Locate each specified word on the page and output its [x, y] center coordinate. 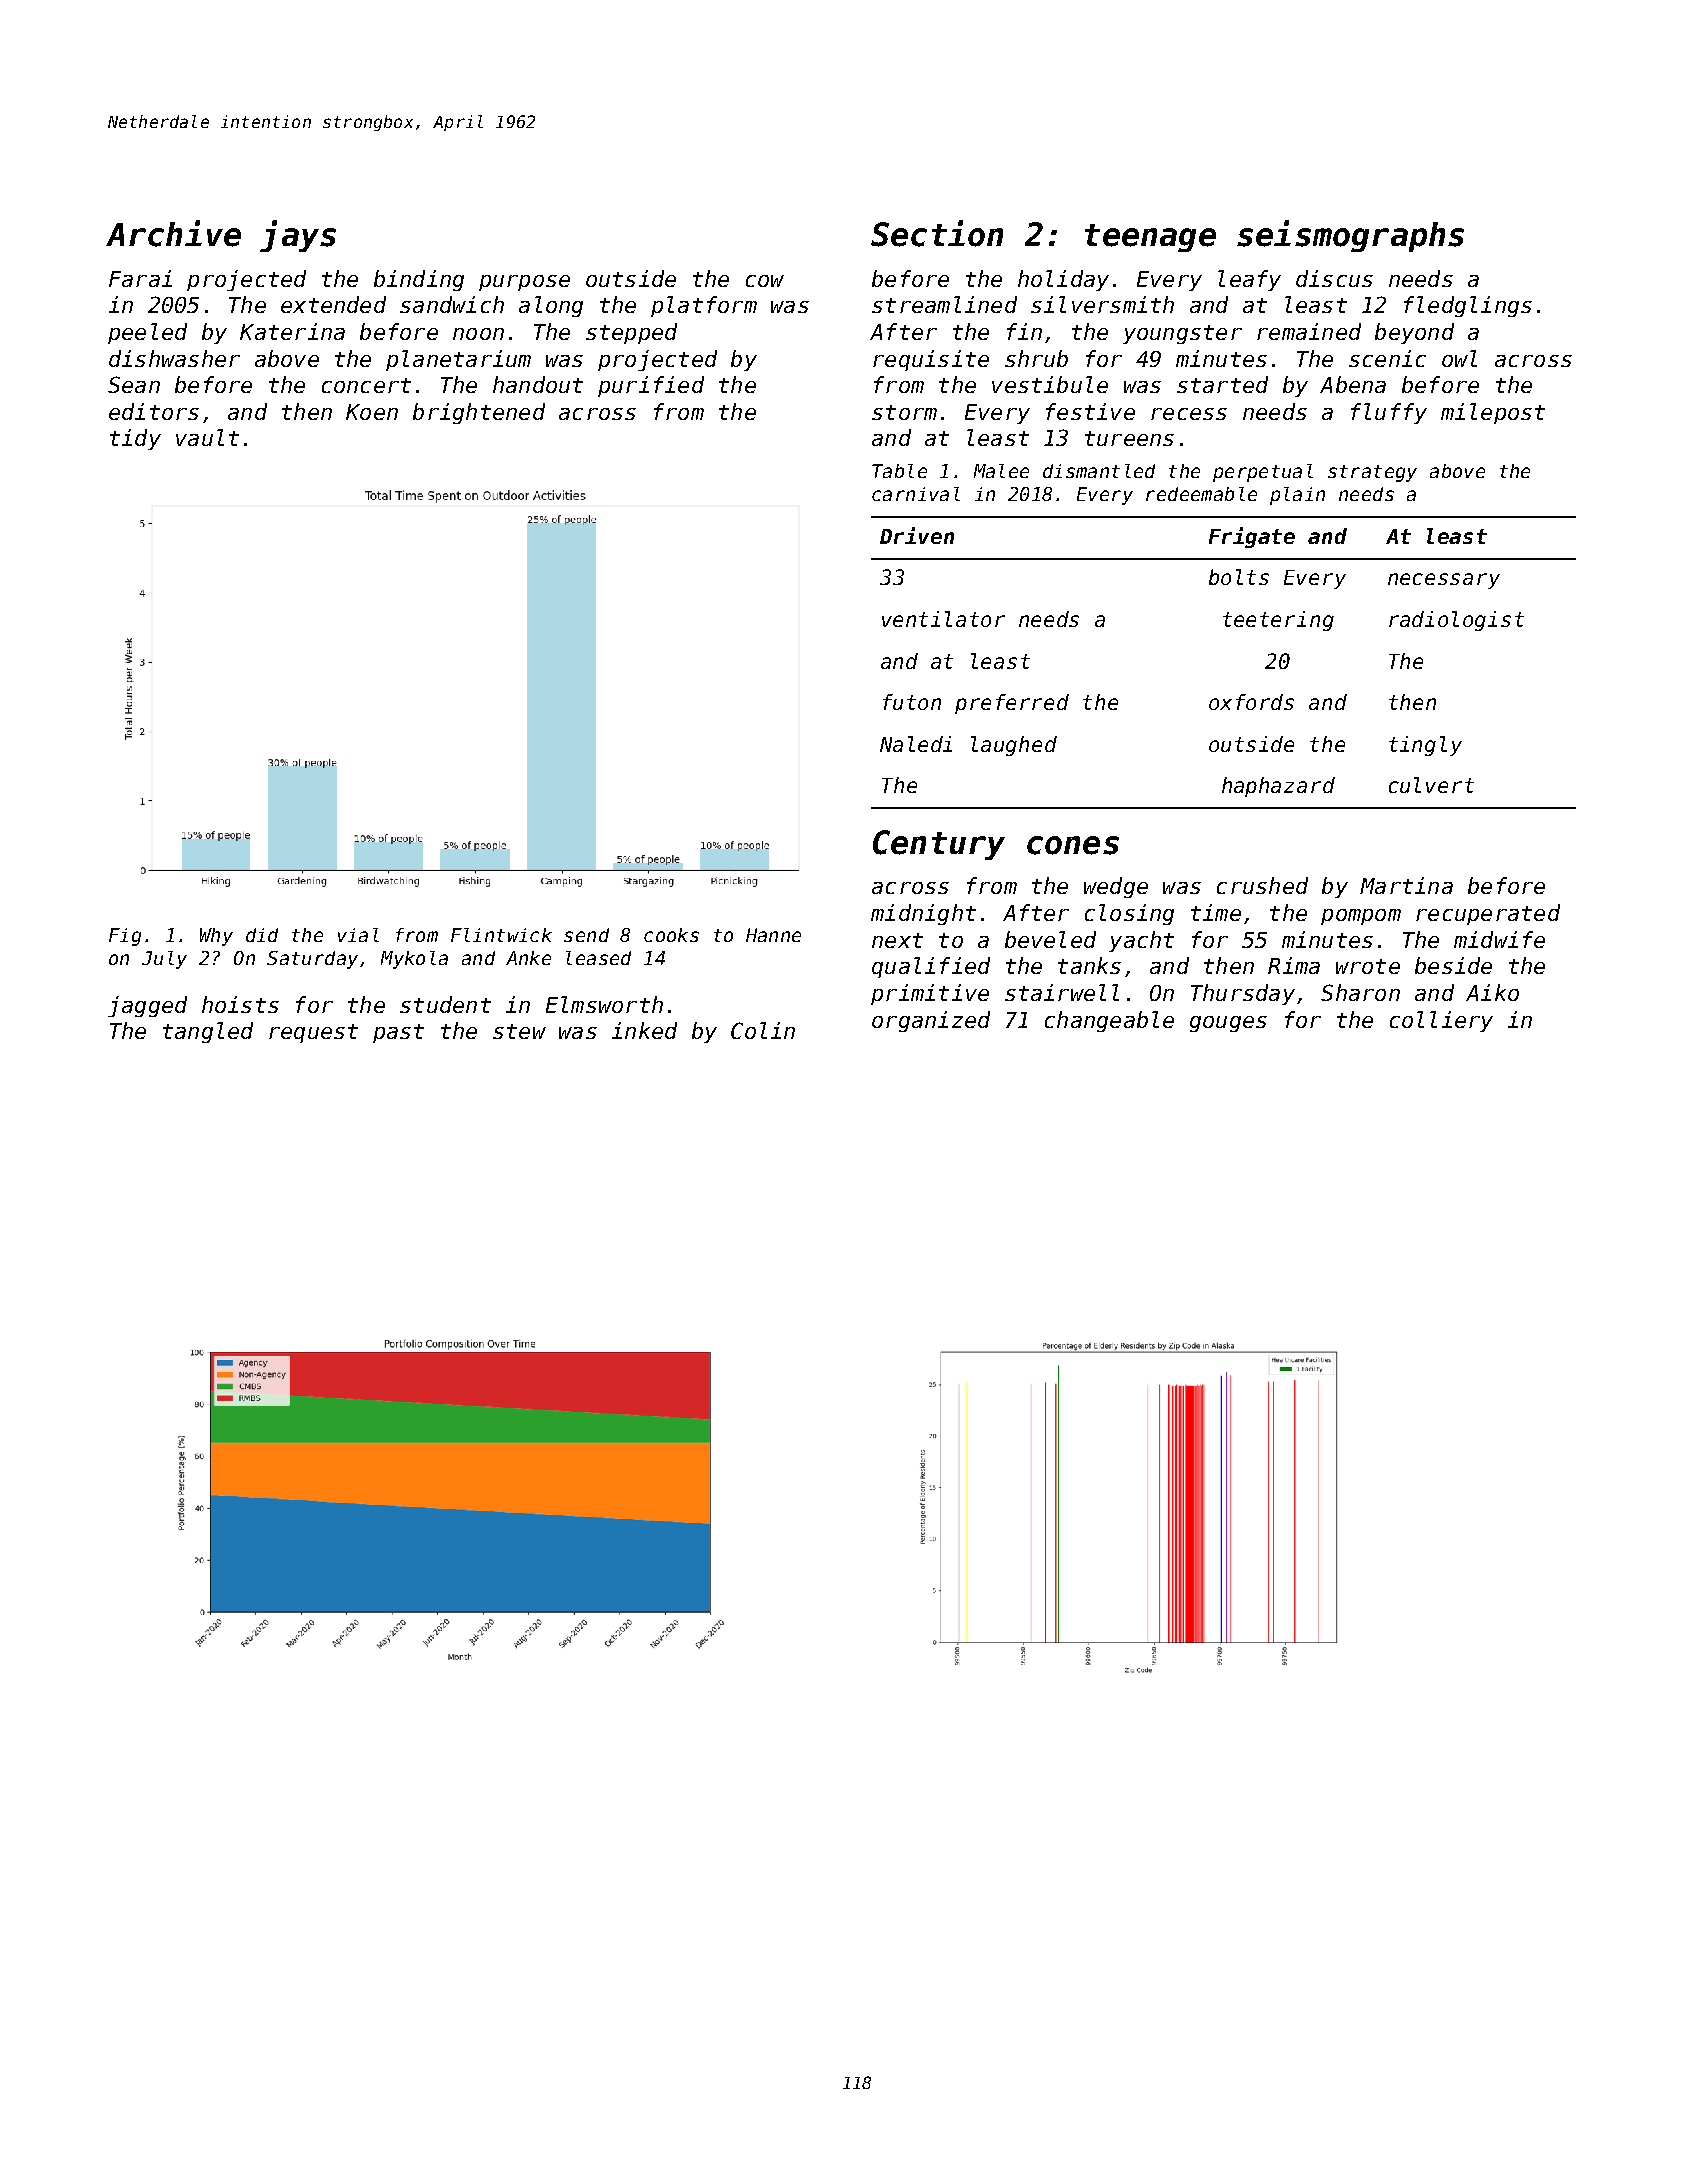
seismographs [1350, 236]
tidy [135, 439]
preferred [1012, 704]
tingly [1425, 746]
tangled [208, 1032]
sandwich [452, 304]
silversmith [1102, 304]
